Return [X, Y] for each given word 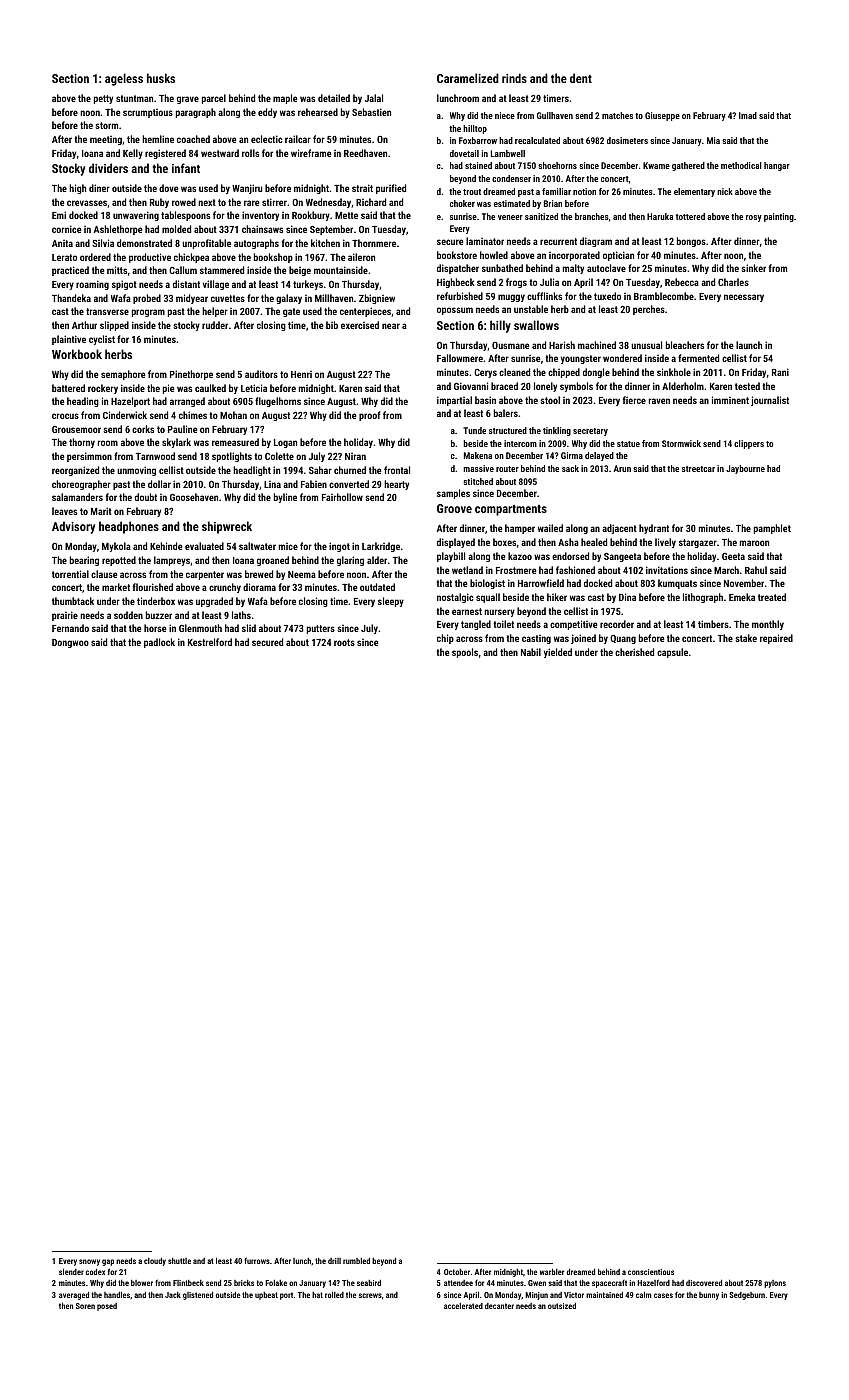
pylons [775, 1284]
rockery [103, 389]
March [726, 570]
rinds [514, 78]
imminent [730, 400]
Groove [454, 508]
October [457, 1272]
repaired [776, 639]
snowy [89, 1262]
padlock [159, 643]
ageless [124, 79]
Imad [748, 115]
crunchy [225, 588]
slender [71, 1271]
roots [344, 642]
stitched [478, 481]
